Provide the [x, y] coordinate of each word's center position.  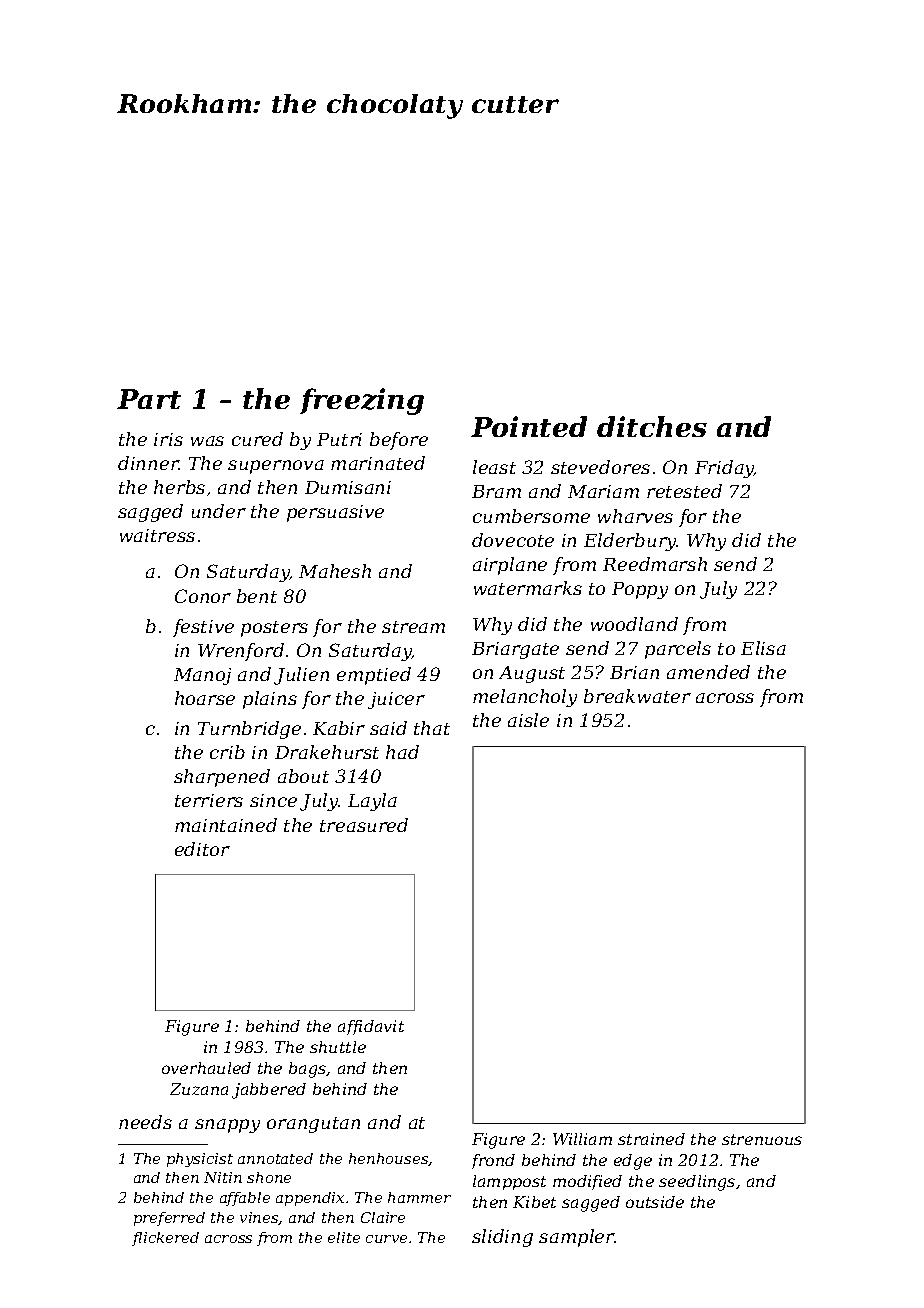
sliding [502, 1238]
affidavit [371, 1027]
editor [202, 849]
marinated [378, 463]
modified [587, 1182]
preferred [169, 1219]
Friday [724, 469]
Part [149, 399]
